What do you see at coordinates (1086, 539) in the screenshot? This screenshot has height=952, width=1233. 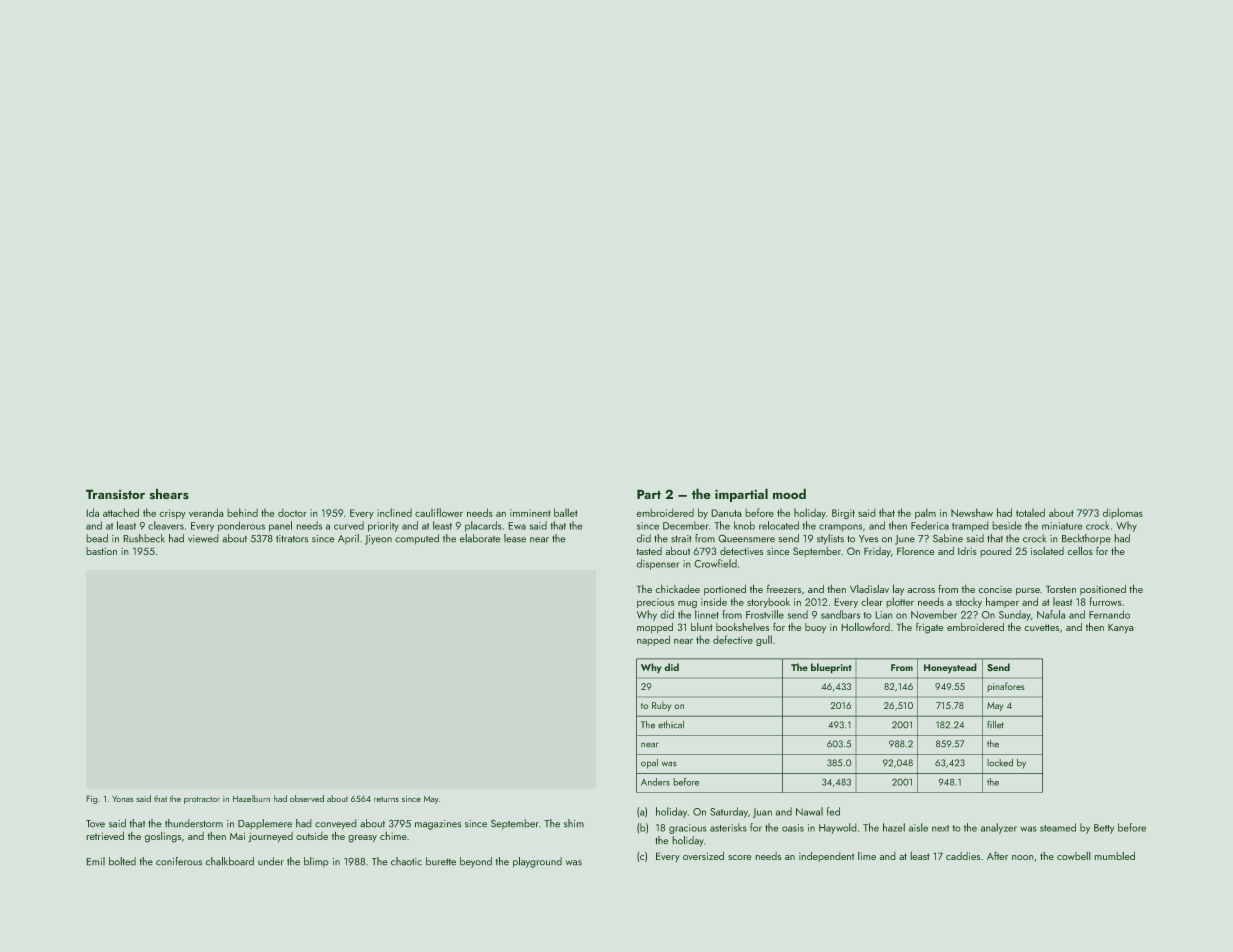 I see `Beckthorpe` at bounding box center [1086, 539].
